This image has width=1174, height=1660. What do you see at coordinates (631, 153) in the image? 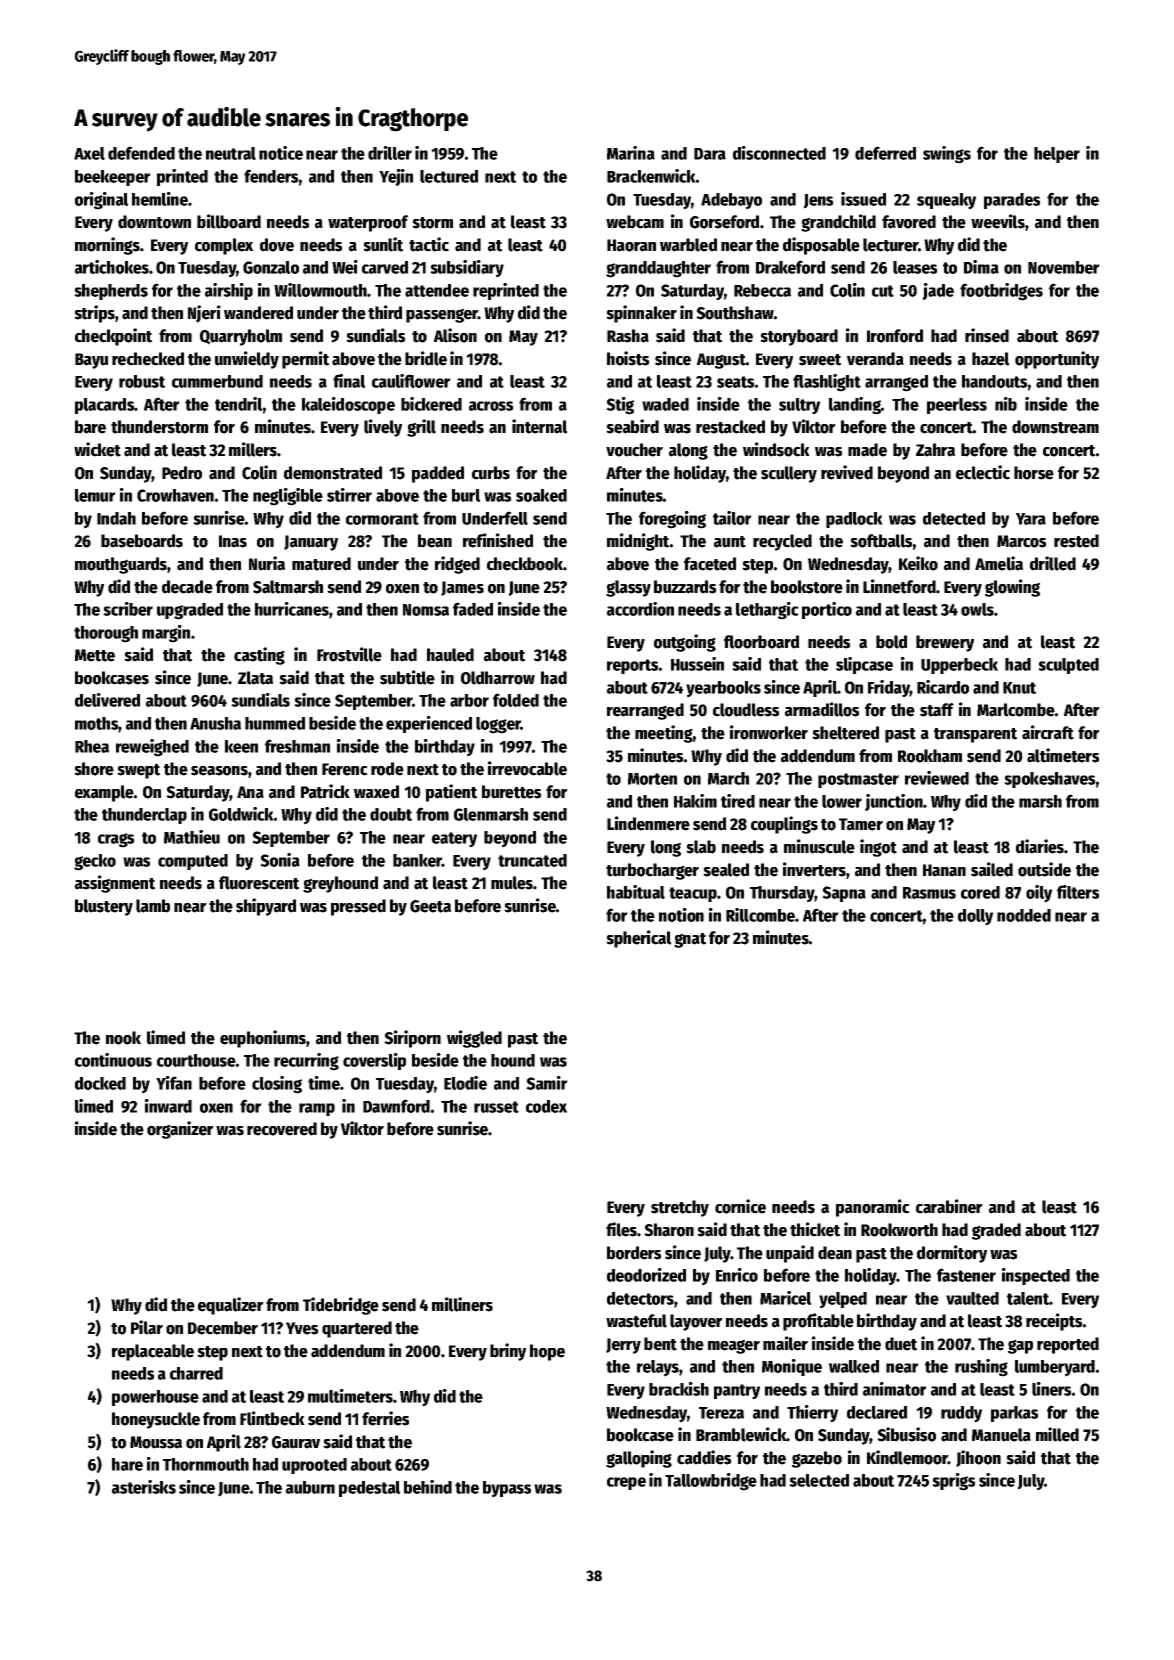
I see `Marina` at bounding box center [631, 153].
